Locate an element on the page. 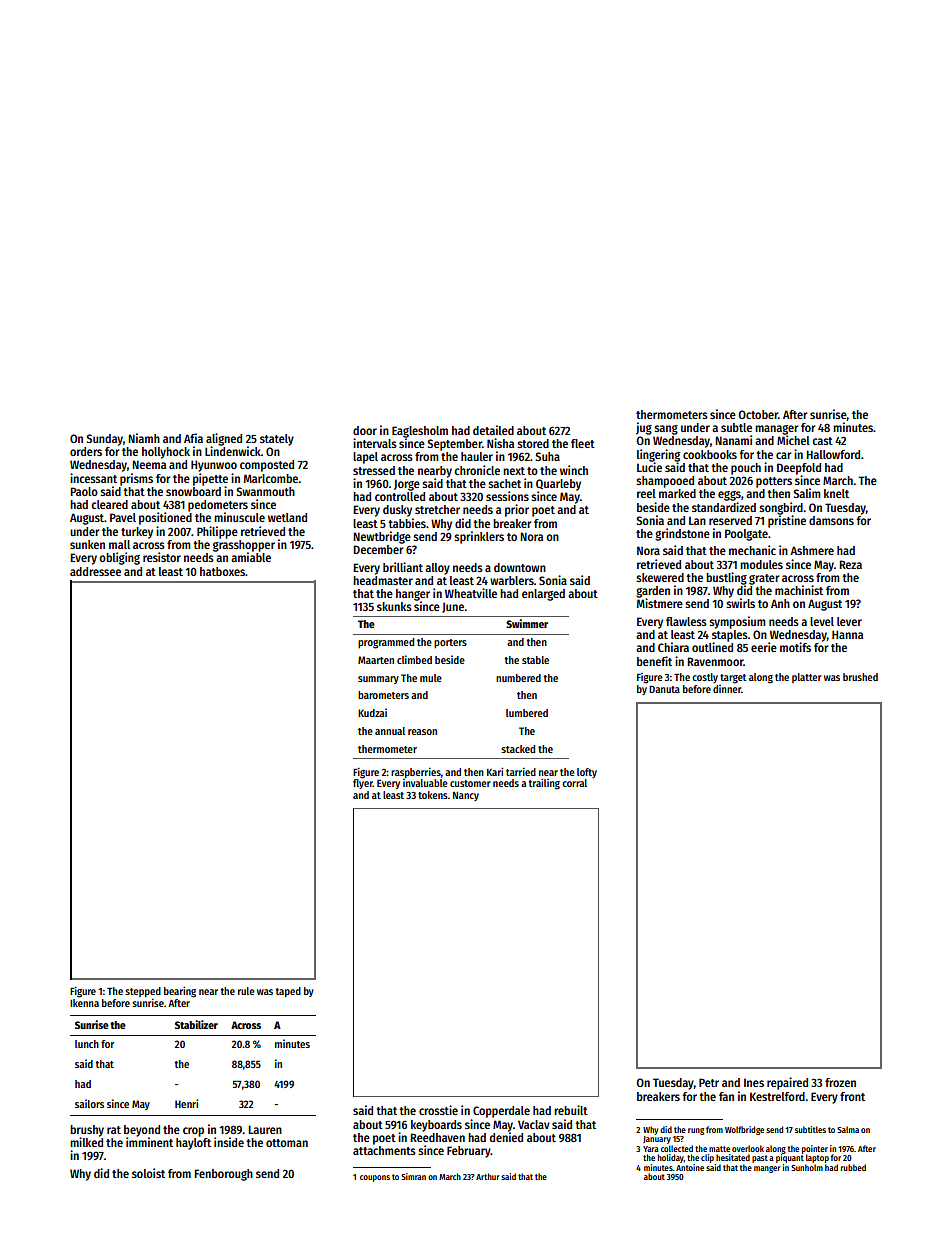 Image resolution: width=952 pixels, height=1233 pixels. summary is located at coordinates (378, 680).
